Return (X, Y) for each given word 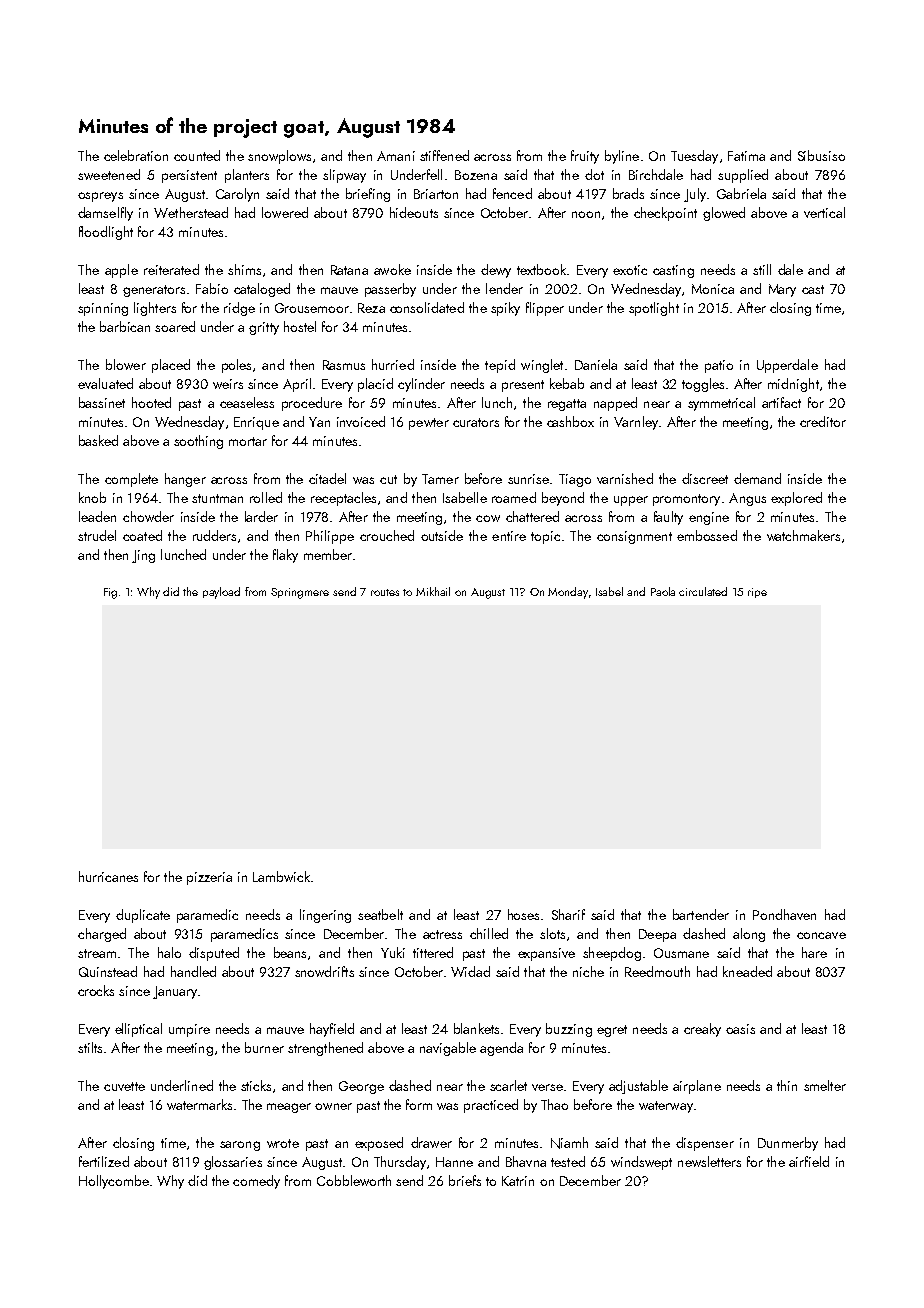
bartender (701, 914)
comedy (256, 1182)
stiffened (444, 155)
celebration (136, 155)
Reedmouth (657, 971)
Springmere (300, 593)
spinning (103, 309)
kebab (567, 383)
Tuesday (694, 157)
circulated (703, 591)
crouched (387, 535)
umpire (189, 1030)
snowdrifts (324, 971)
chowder (148, 516)
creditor (823, 421)
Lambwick (281, 876)
